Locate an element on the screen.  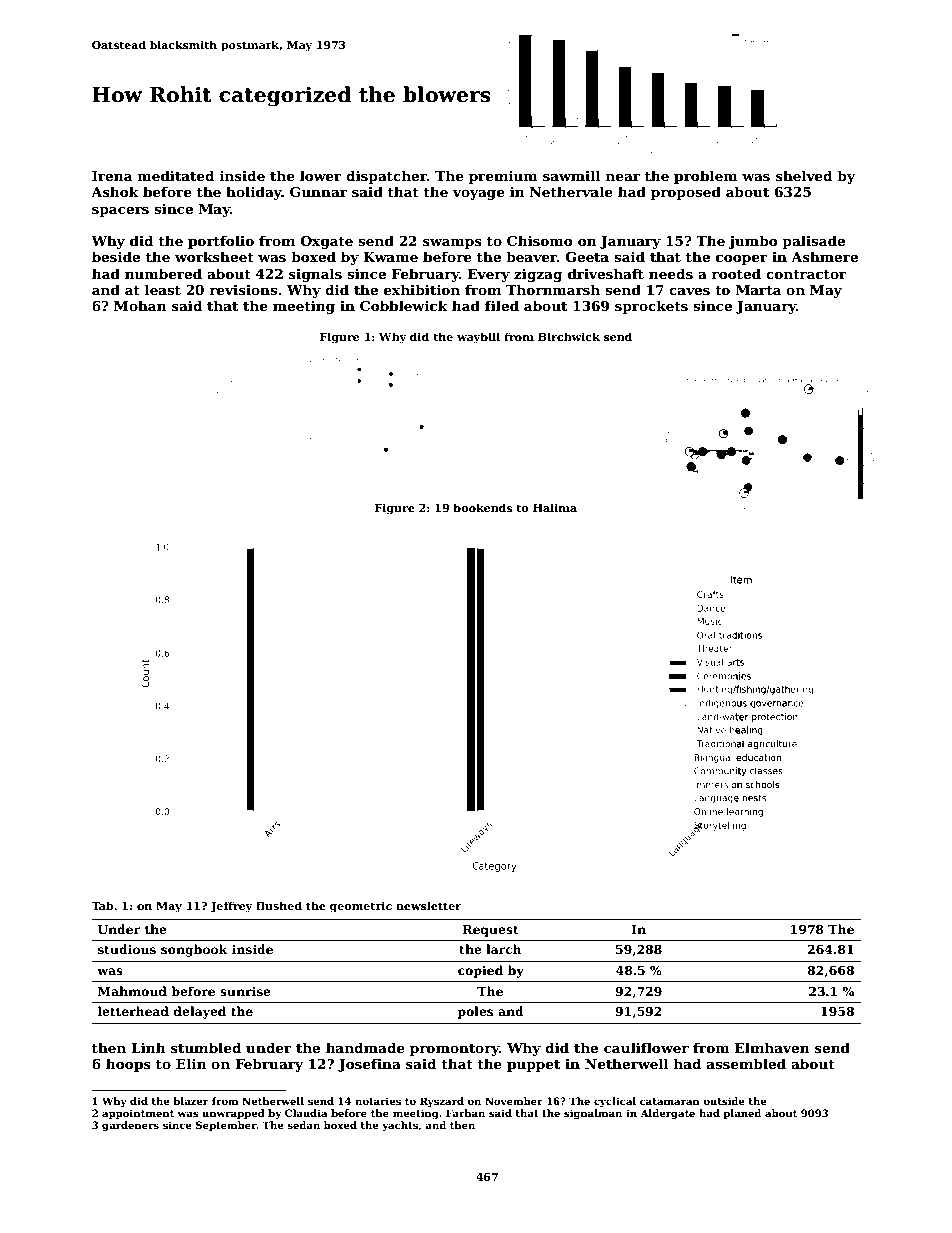
signalman is located at coordinates (593, 1114).
